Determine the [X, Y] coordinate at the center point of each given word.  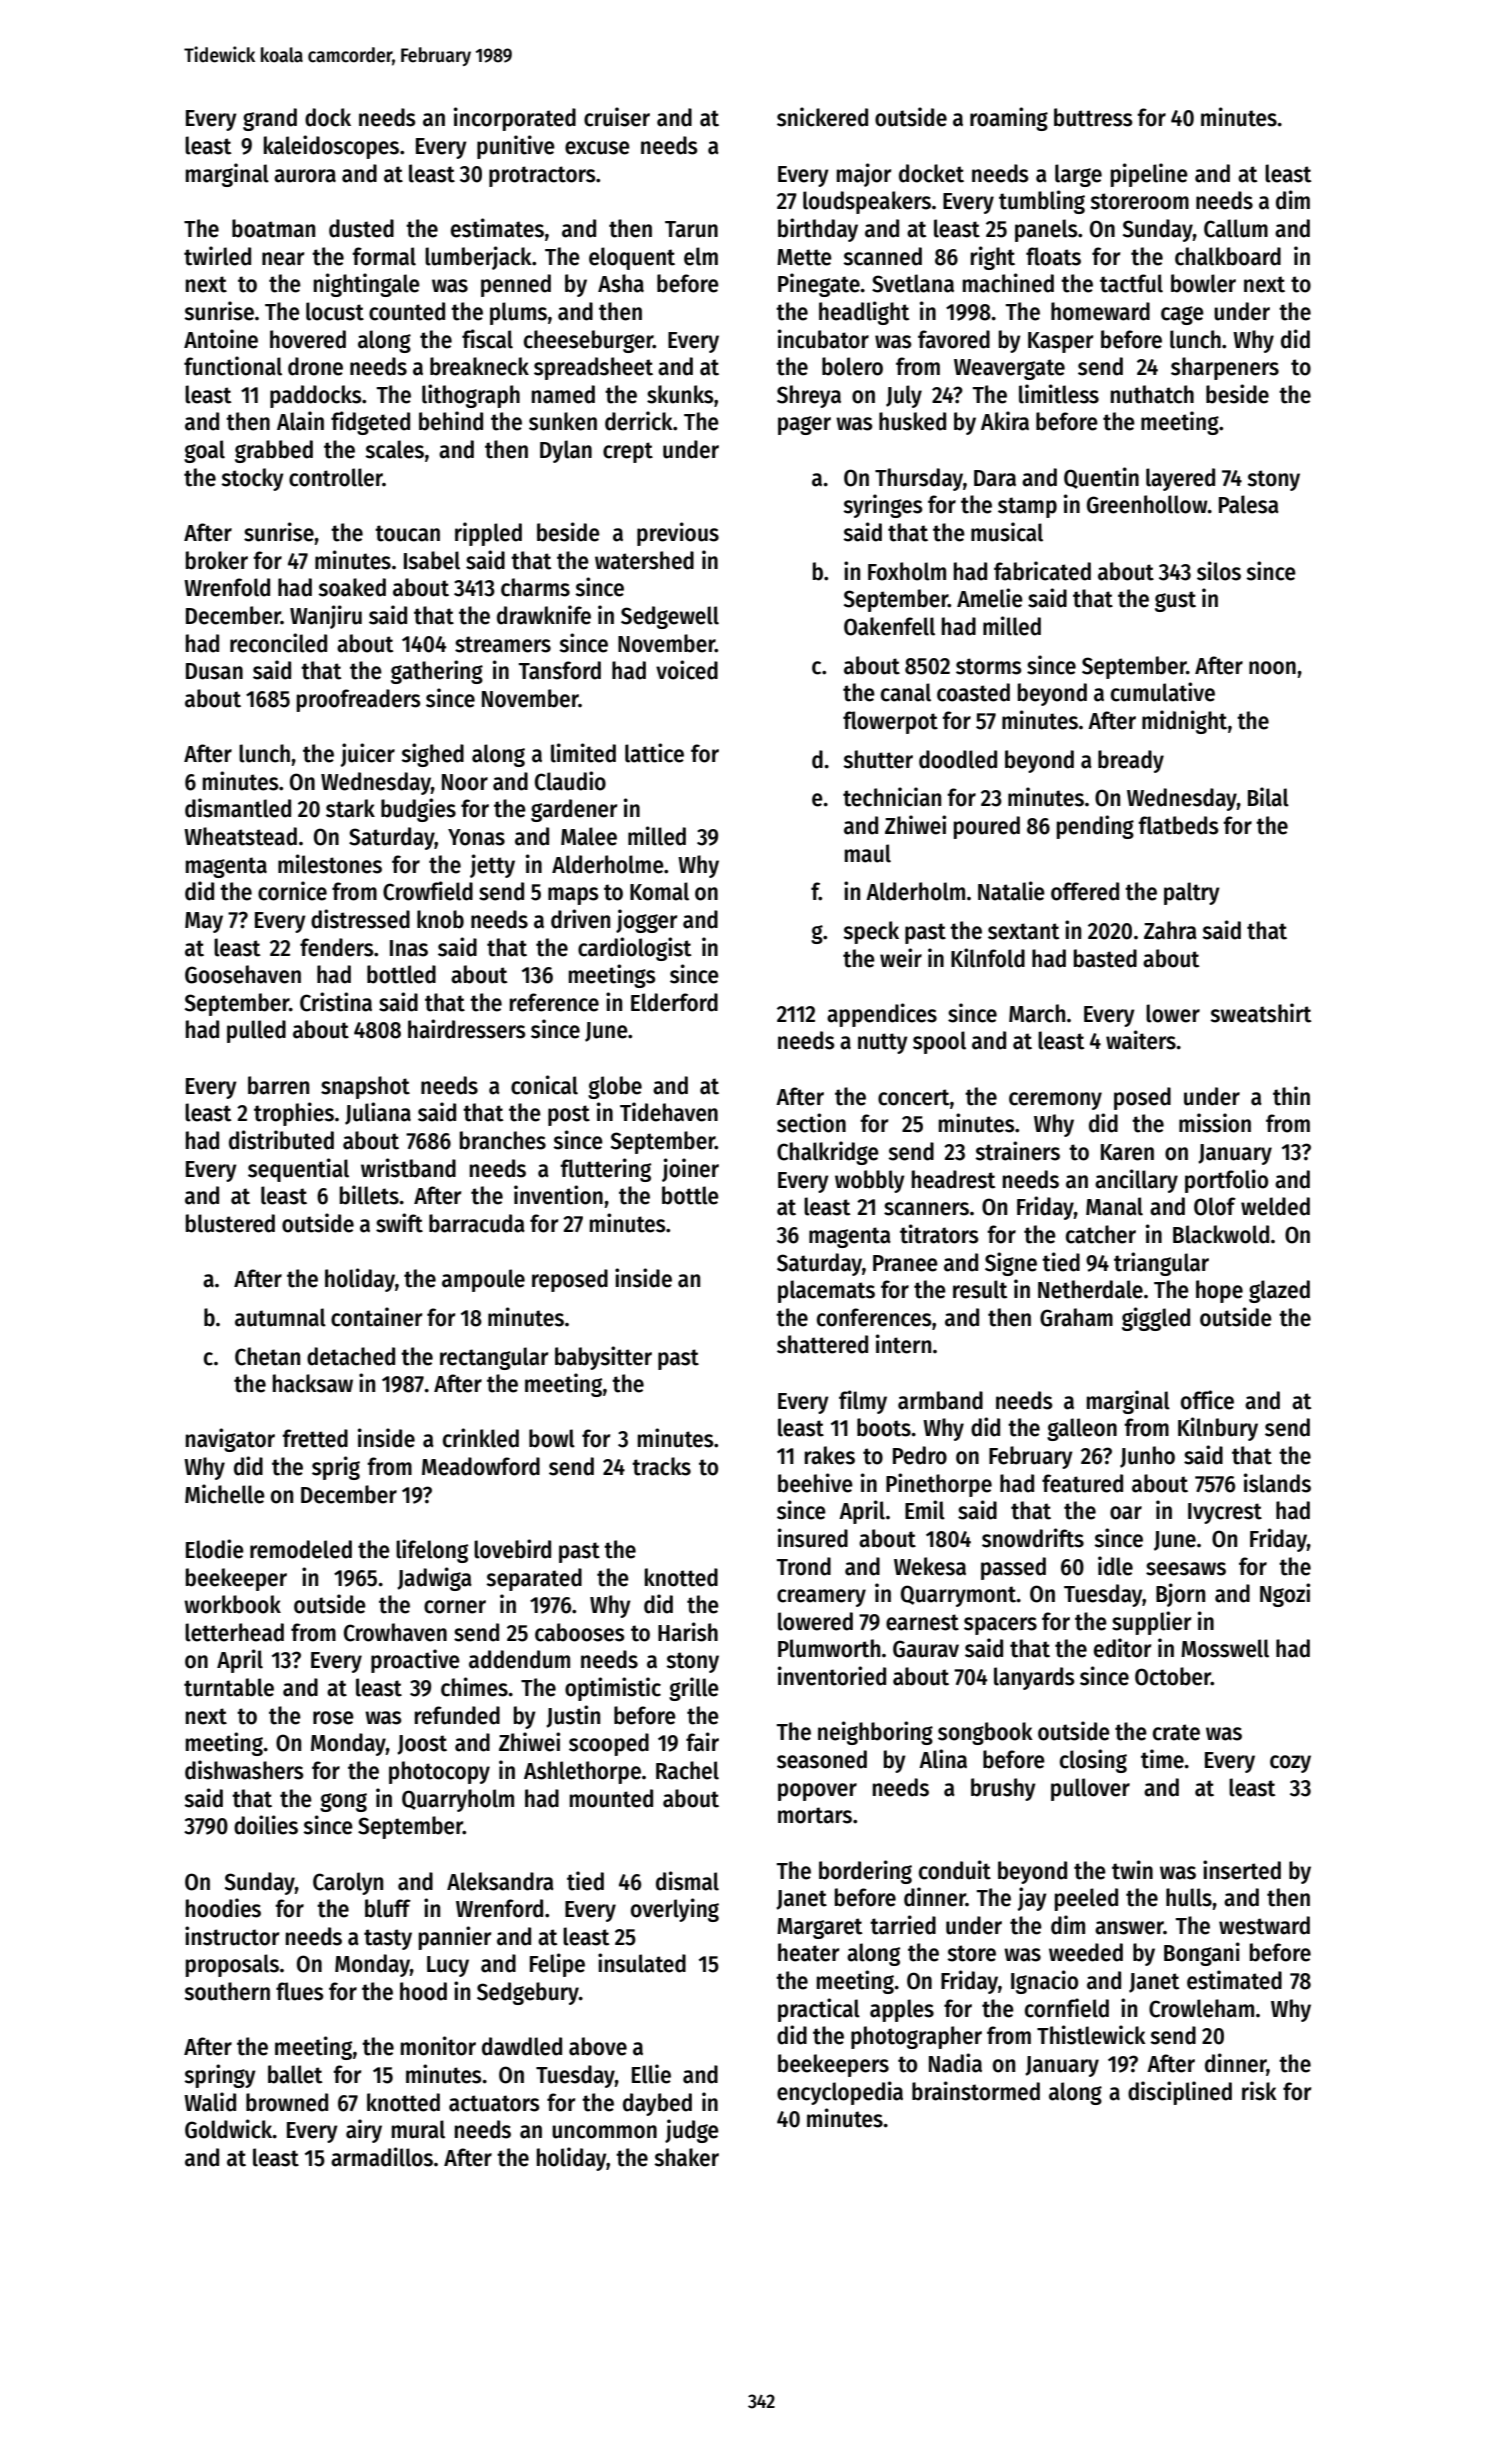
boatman [273, 228]
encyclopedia [840, 2093]
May [204, 922]
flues [300, 1991]
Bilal [1268, 797]
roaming [1009, 119]
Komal [659, 891]
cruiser [617, 117]
